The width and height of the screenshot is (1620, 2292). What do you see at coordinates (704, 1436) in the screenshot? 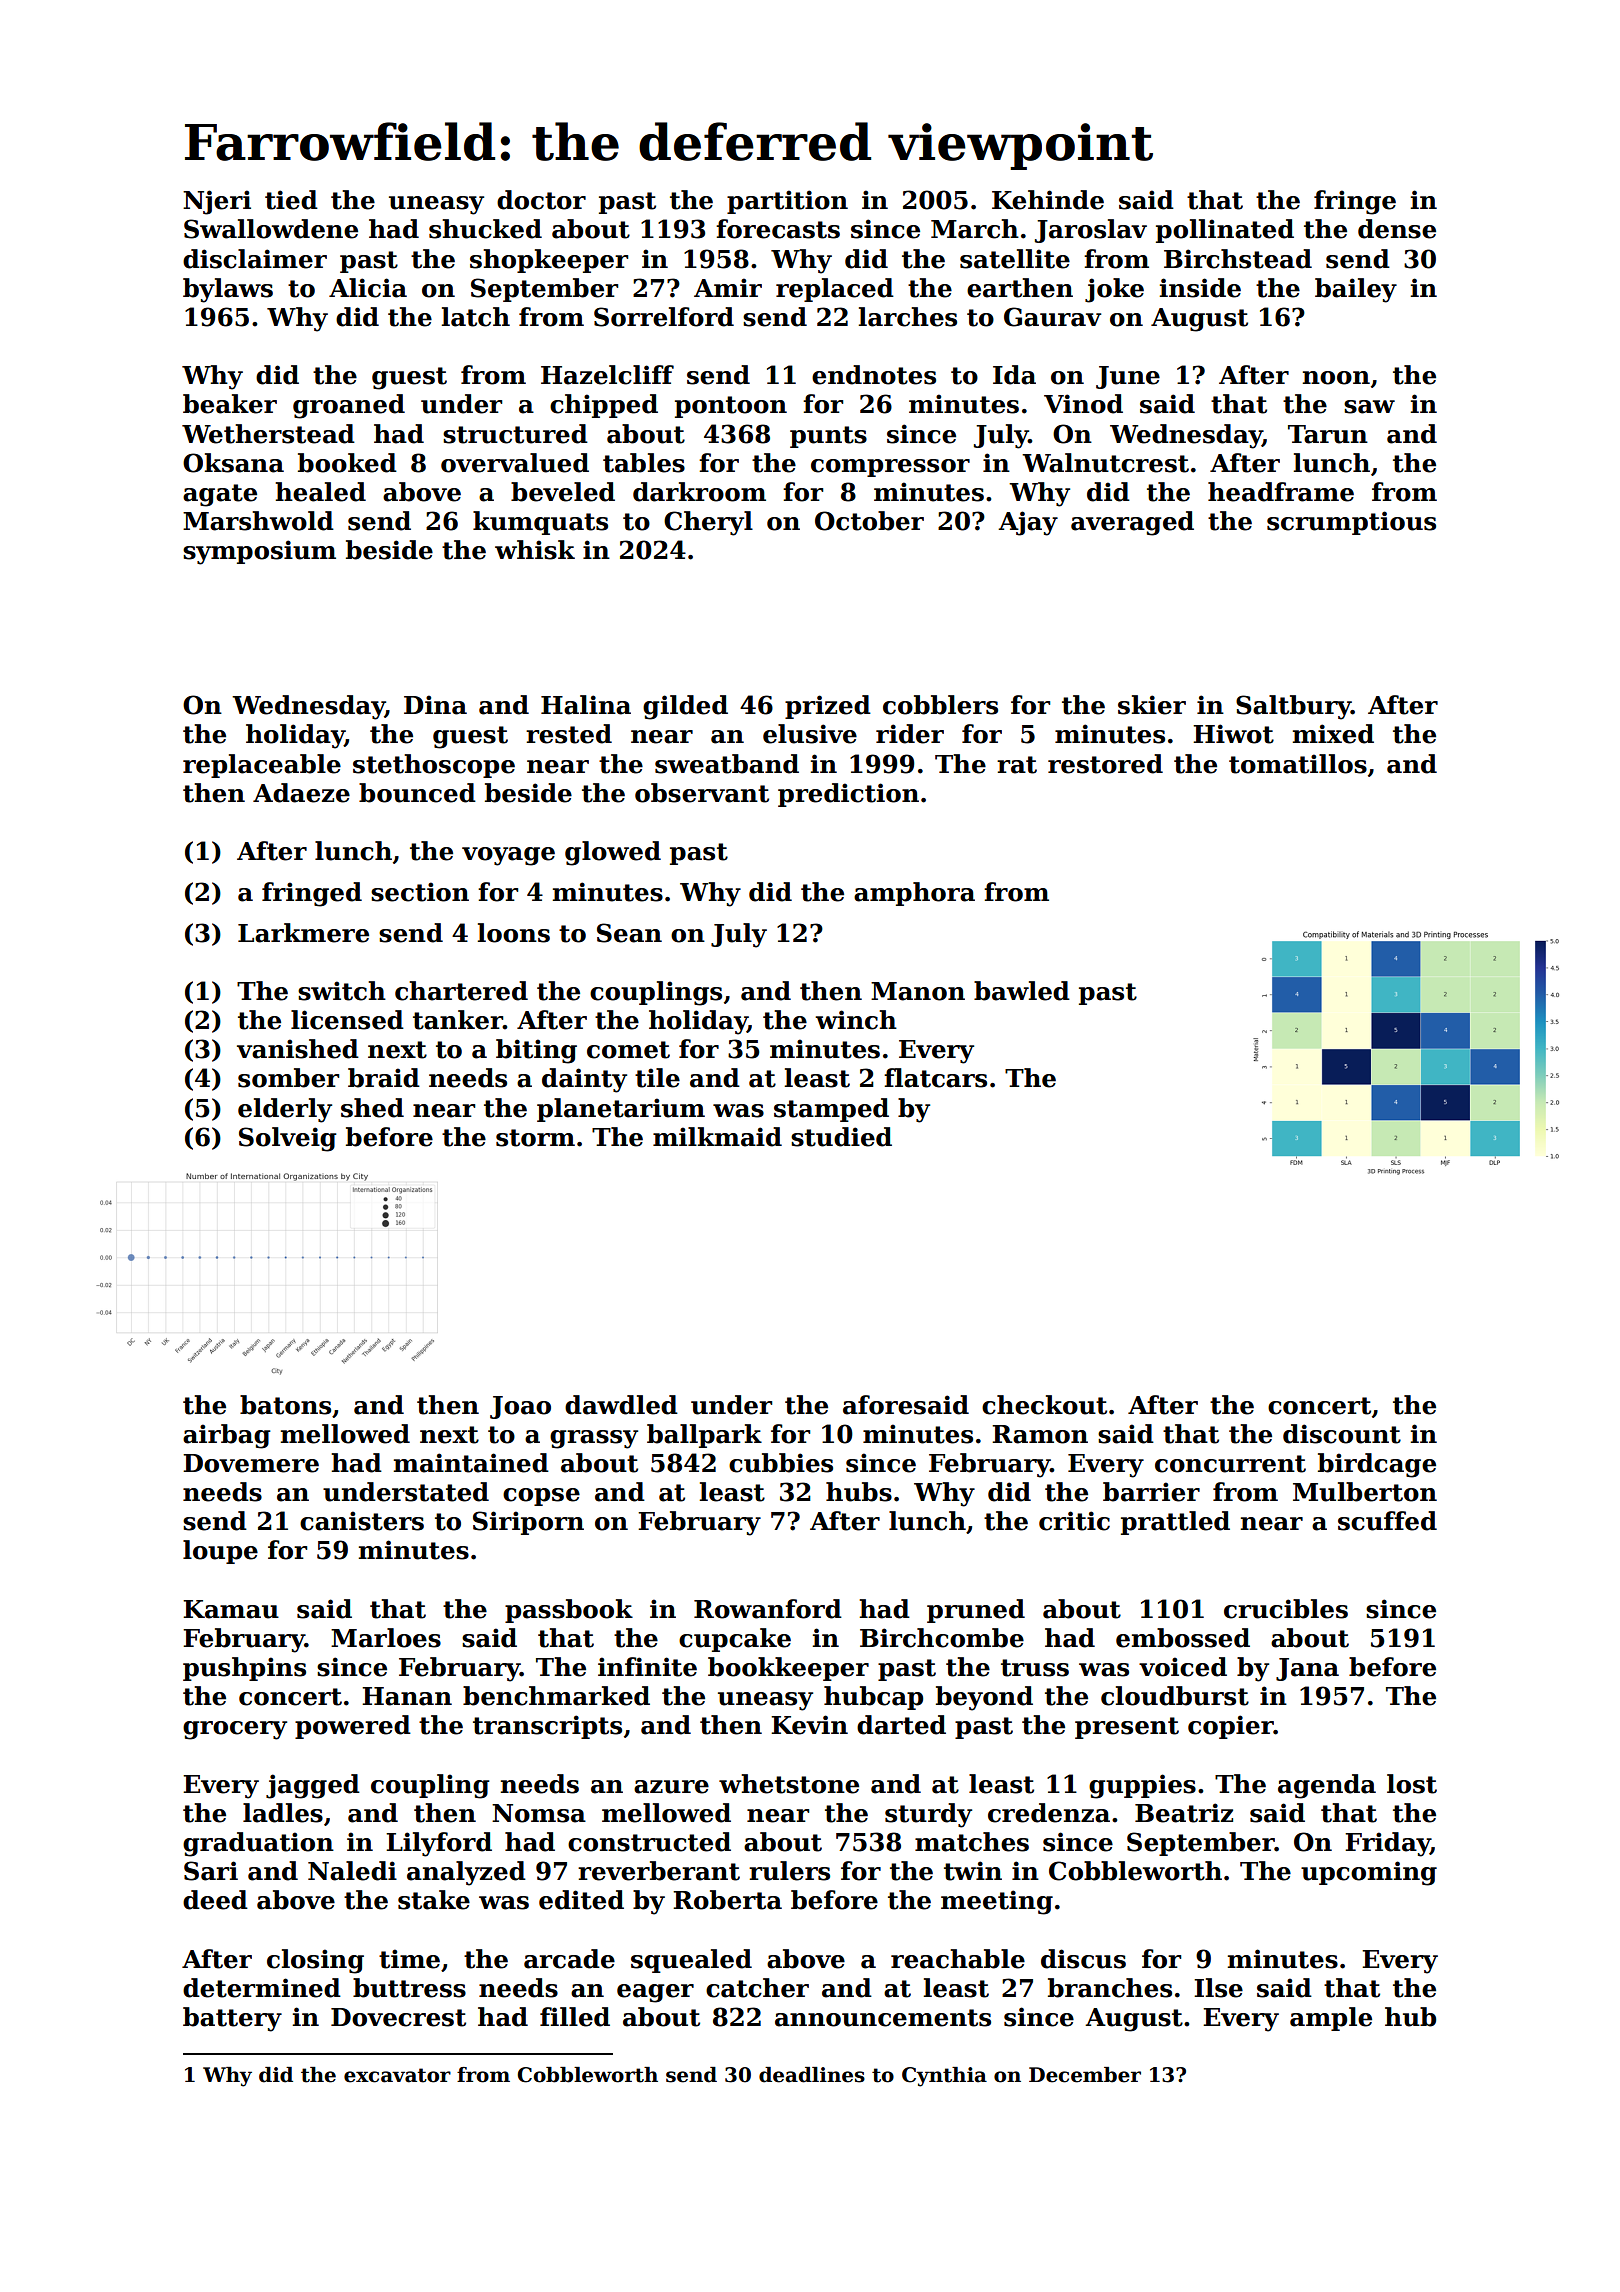
I see `ballpark` at bounding box center [704, 1436].
